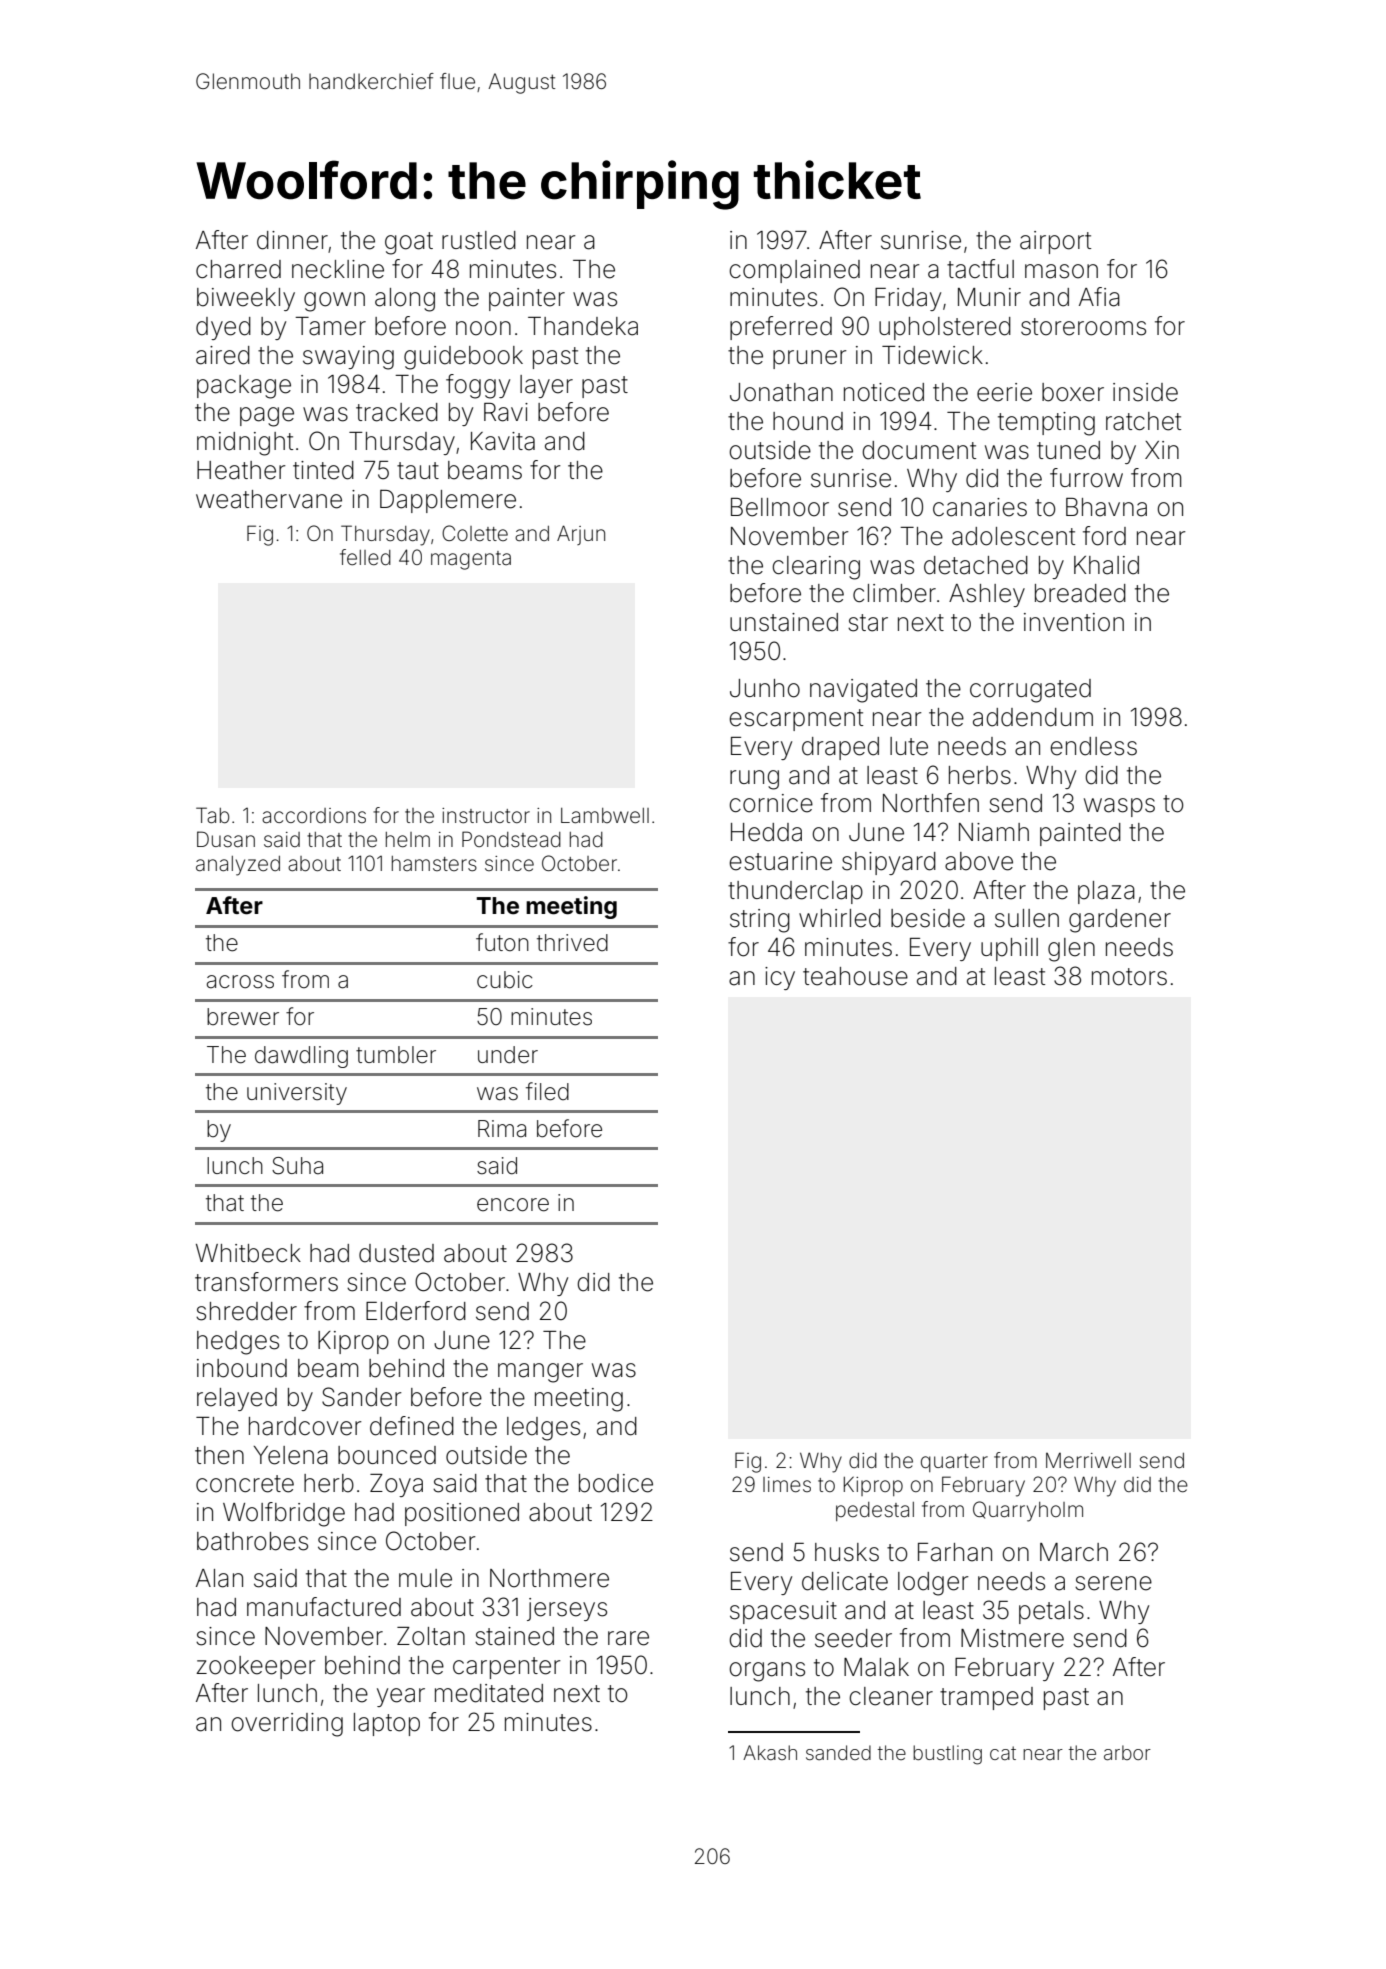  I want to click on hamsters, so click(434, 863).
